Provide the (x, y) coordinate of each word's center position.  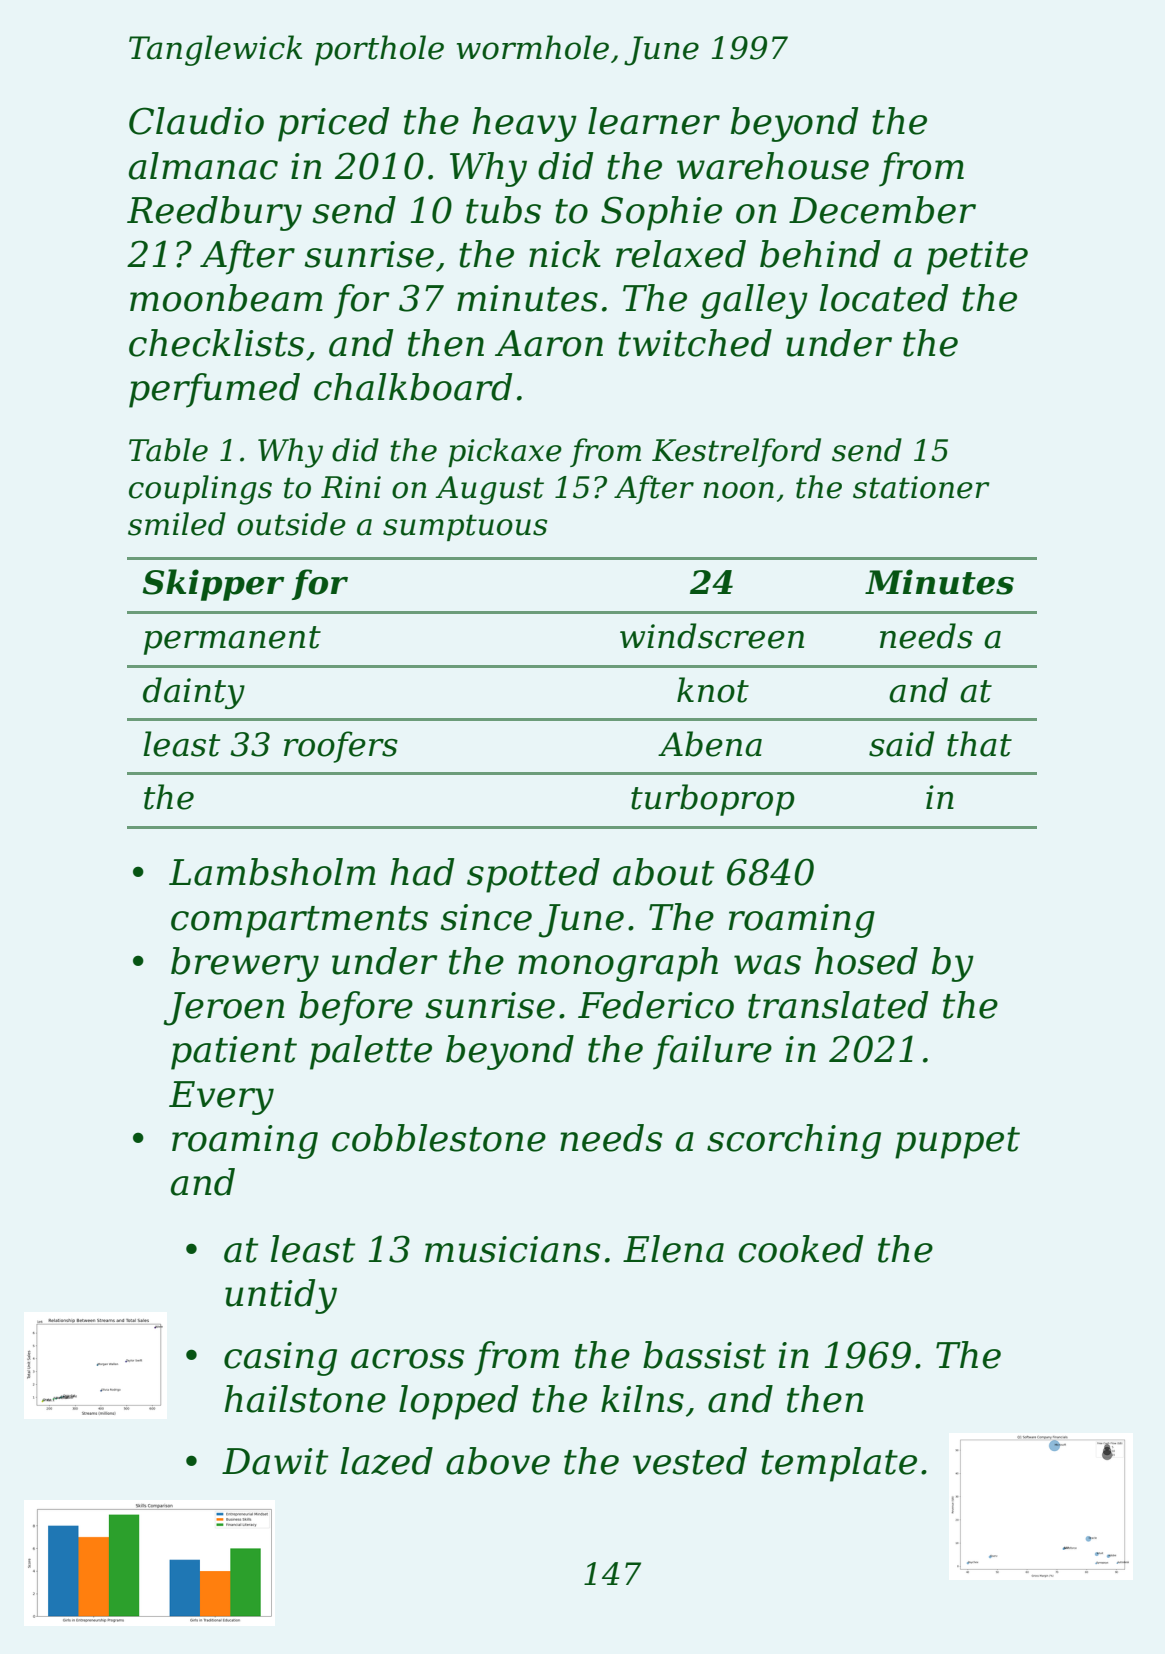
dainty (194, 693)
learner (654, 121)
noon (739, 490)
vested (690, 1461)
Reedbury (214, 213)
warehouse (773, 166)
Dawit (275, 1461)
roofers (341, 747)
